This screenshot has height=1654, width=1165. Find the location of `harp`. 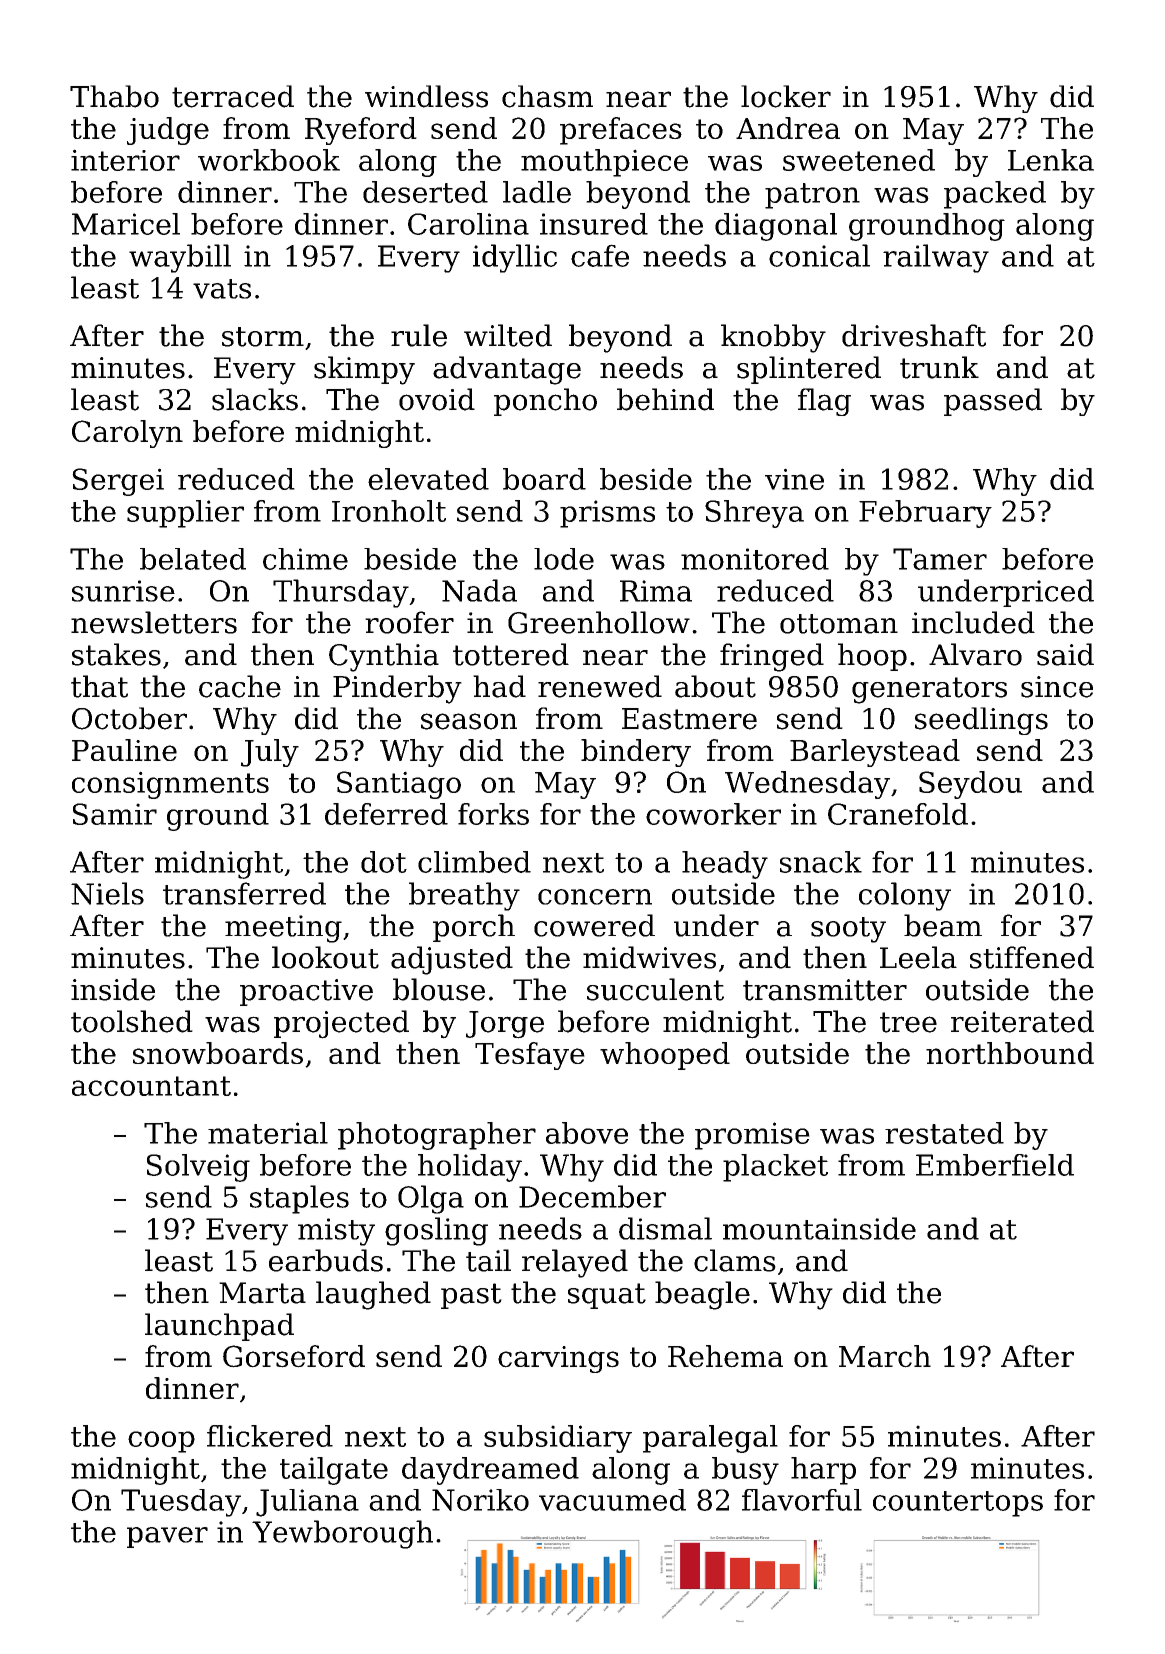

harp is located at coordinates (823, 1471).
